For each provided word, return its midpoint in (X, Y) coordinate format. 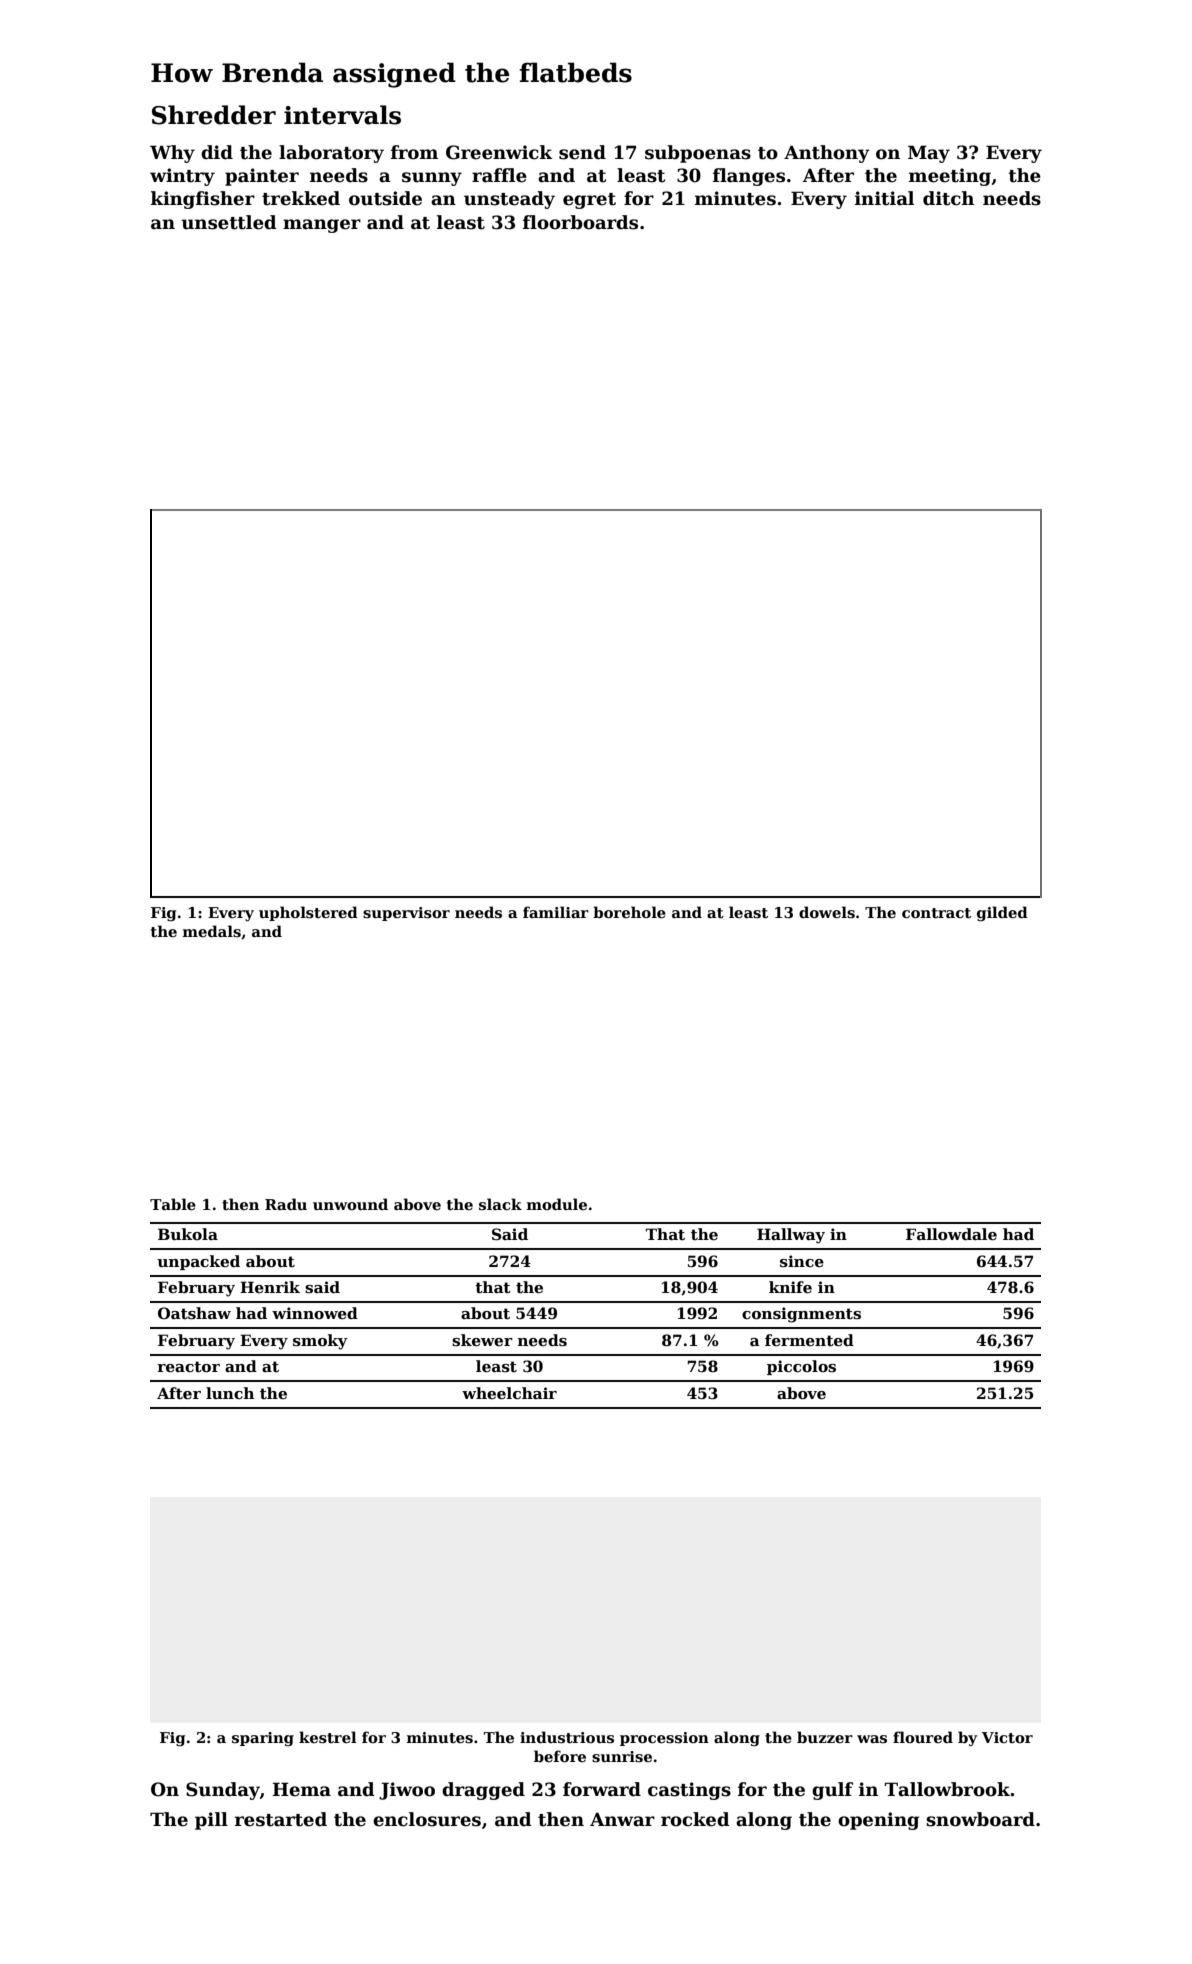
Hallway (791, 1236)
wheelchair (509, 1393)
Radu (286, 1204)
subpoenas (698, 154)
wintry (182, 177)
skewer (482, 1340)
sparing (263, 1739)
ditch (948, 198)
